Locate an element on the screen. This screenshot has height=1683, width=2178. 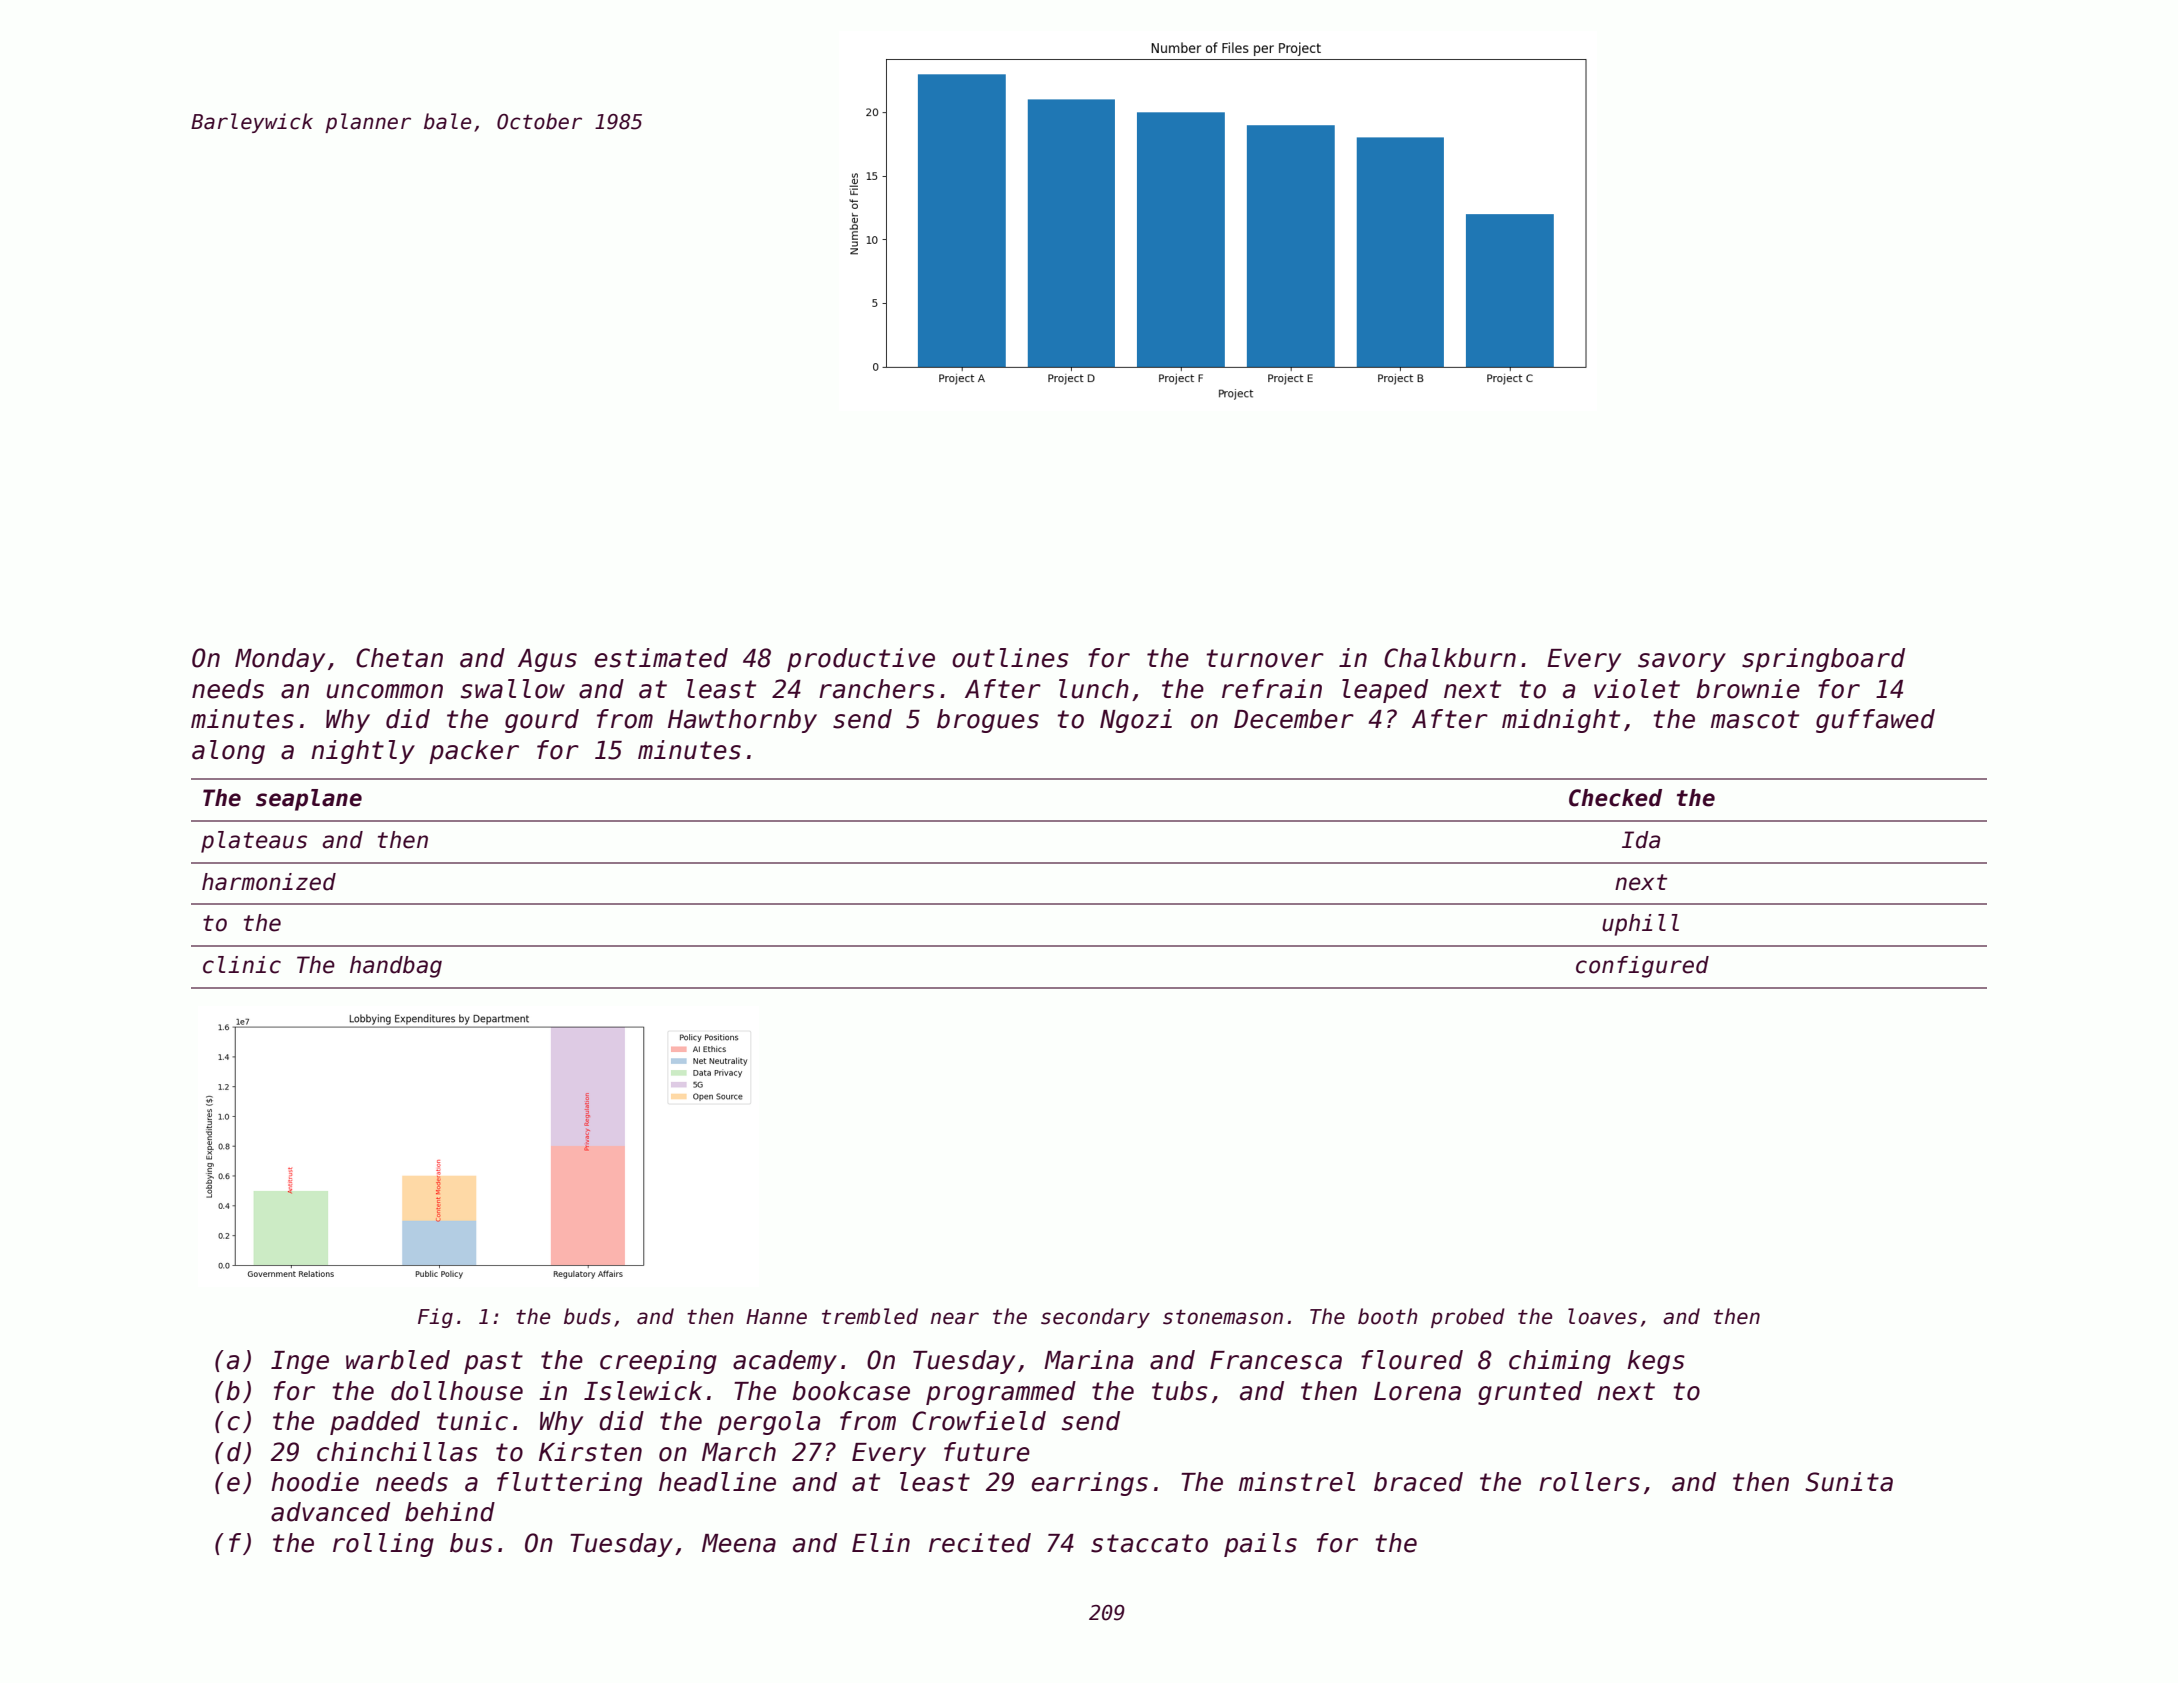
stonemason is located at coordinates (1223, 1317).
